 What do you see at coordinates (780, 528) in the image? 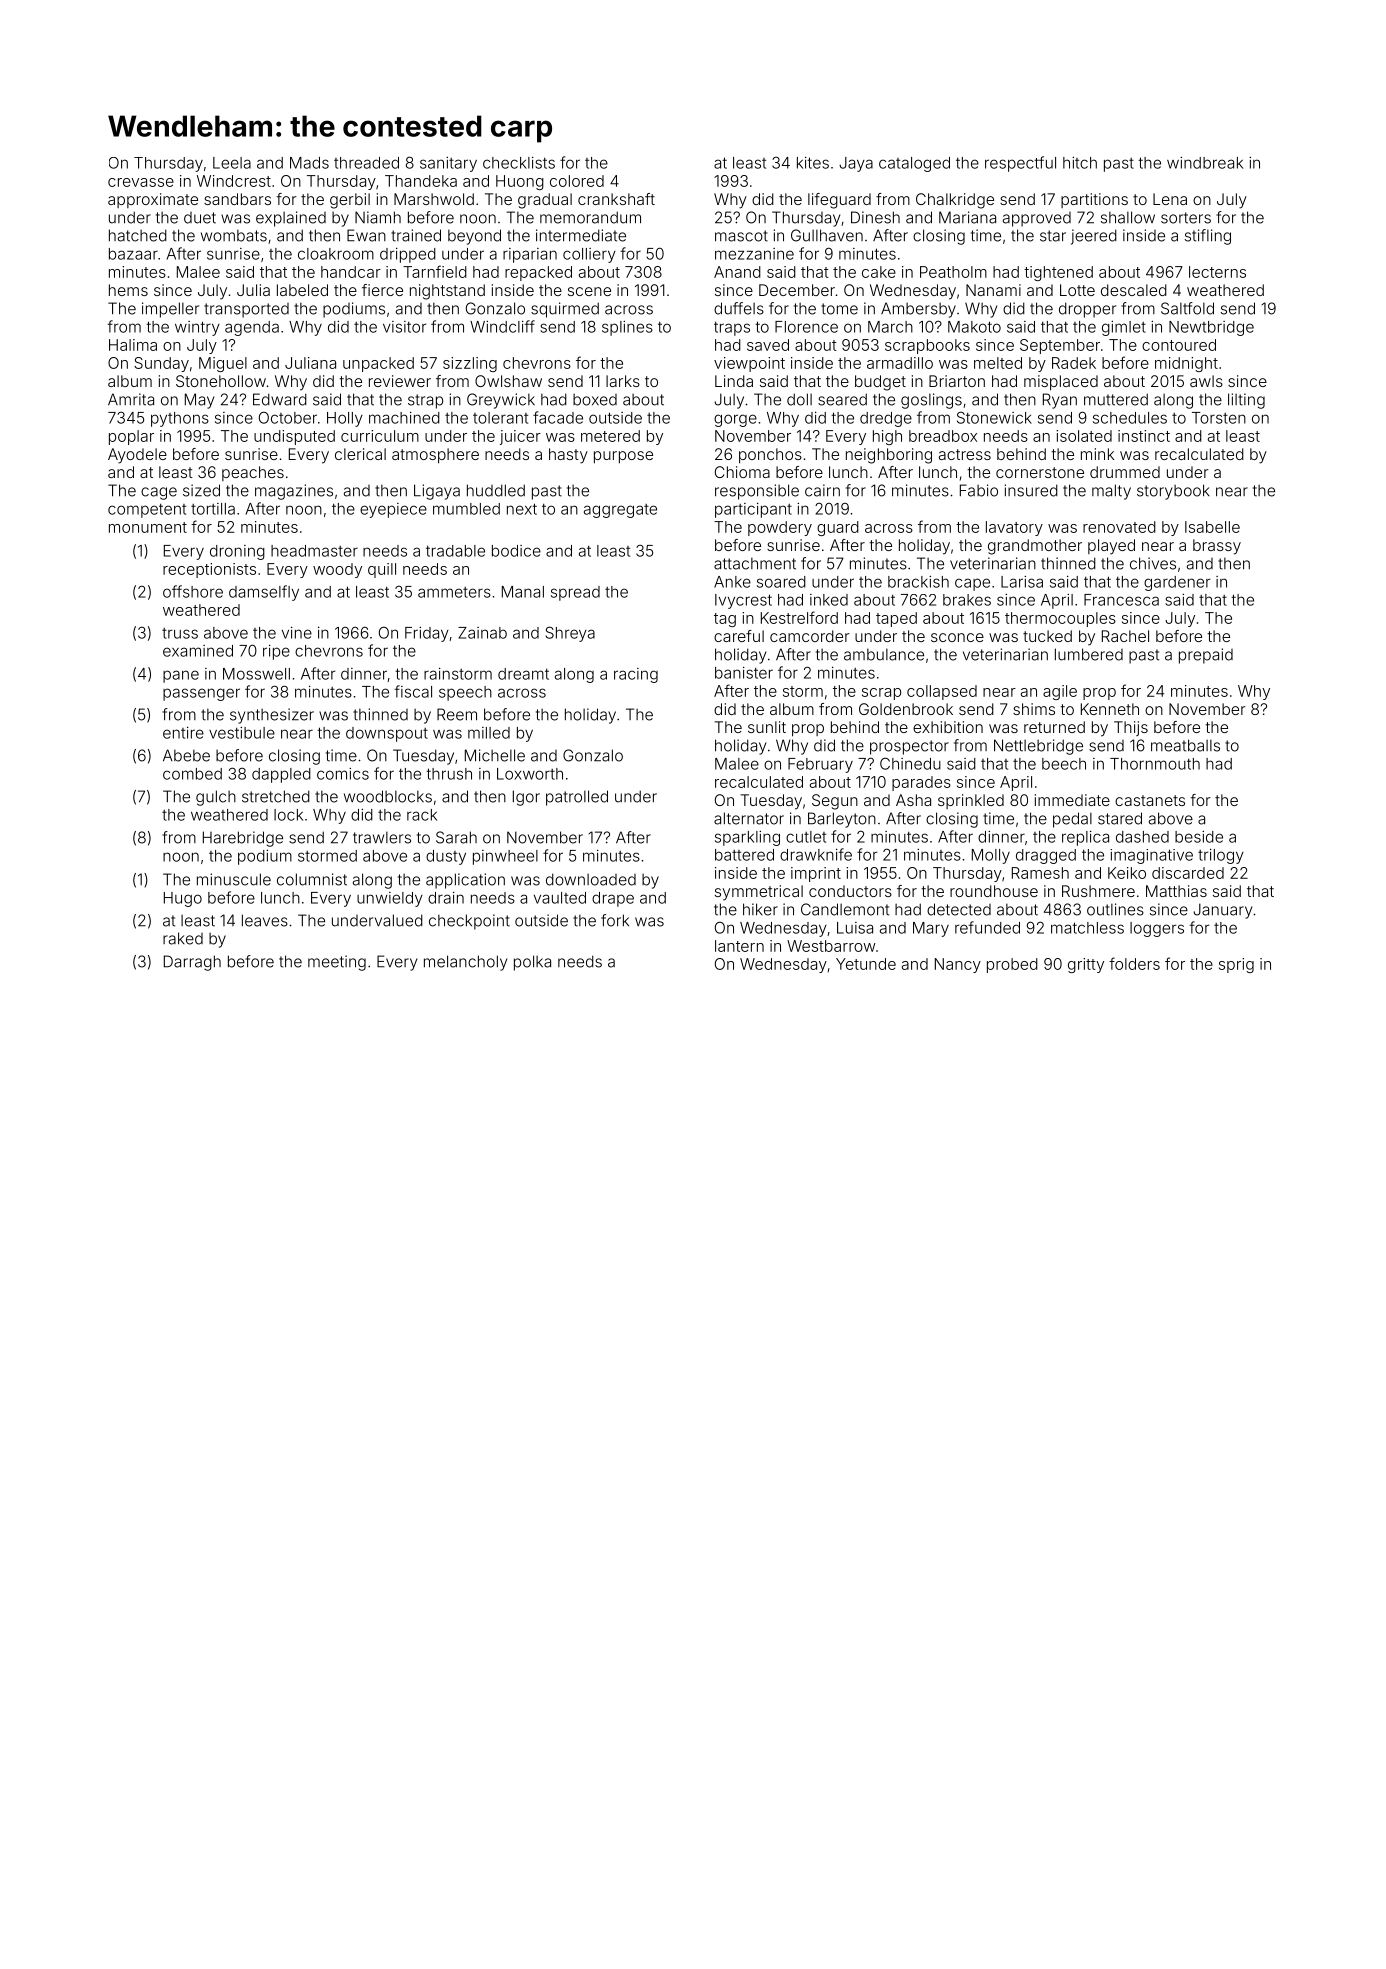
I see `powdery` at bounding box center [780, 528].
